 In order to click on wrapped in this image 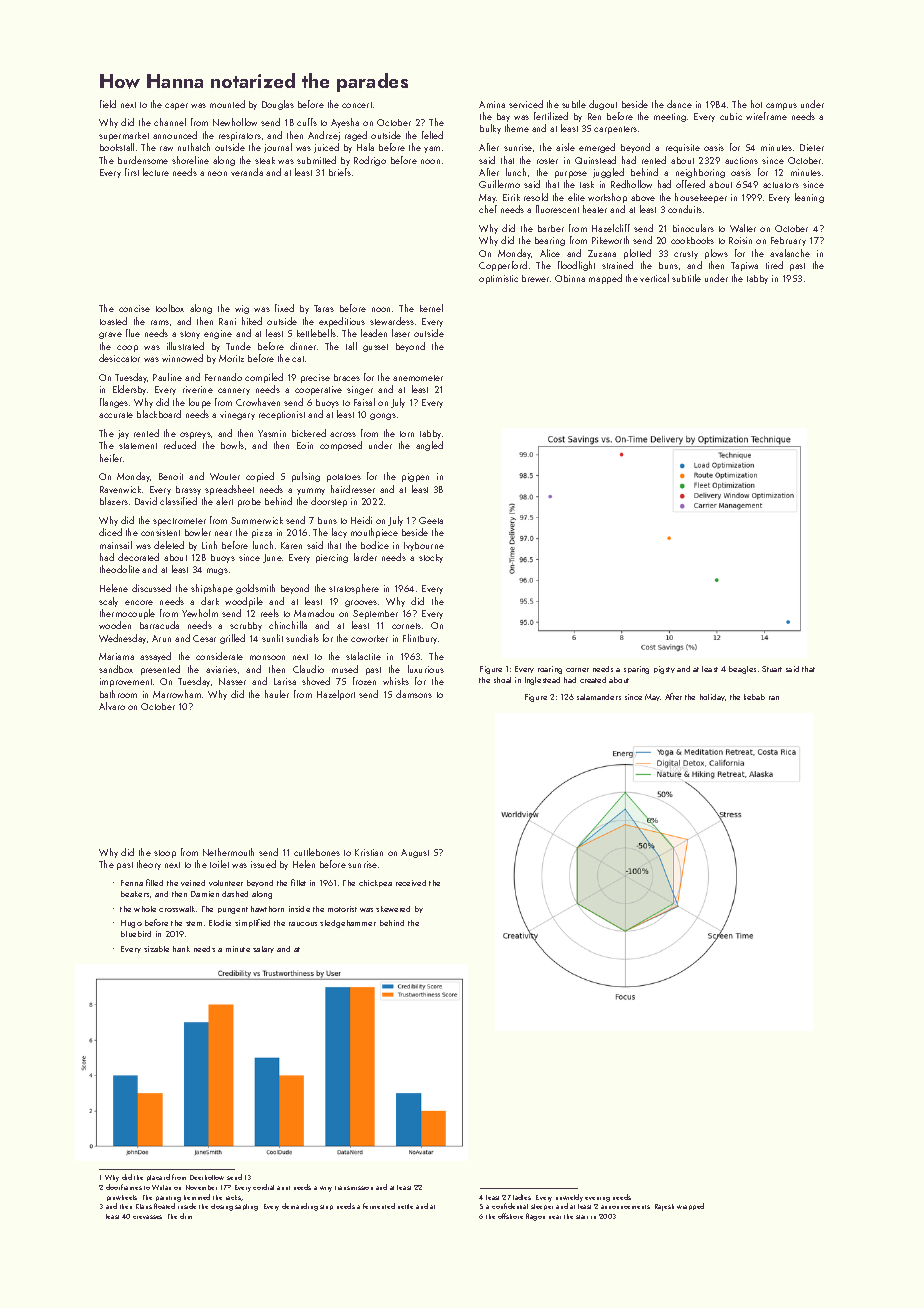, I will do `click(690, 1206)`.
